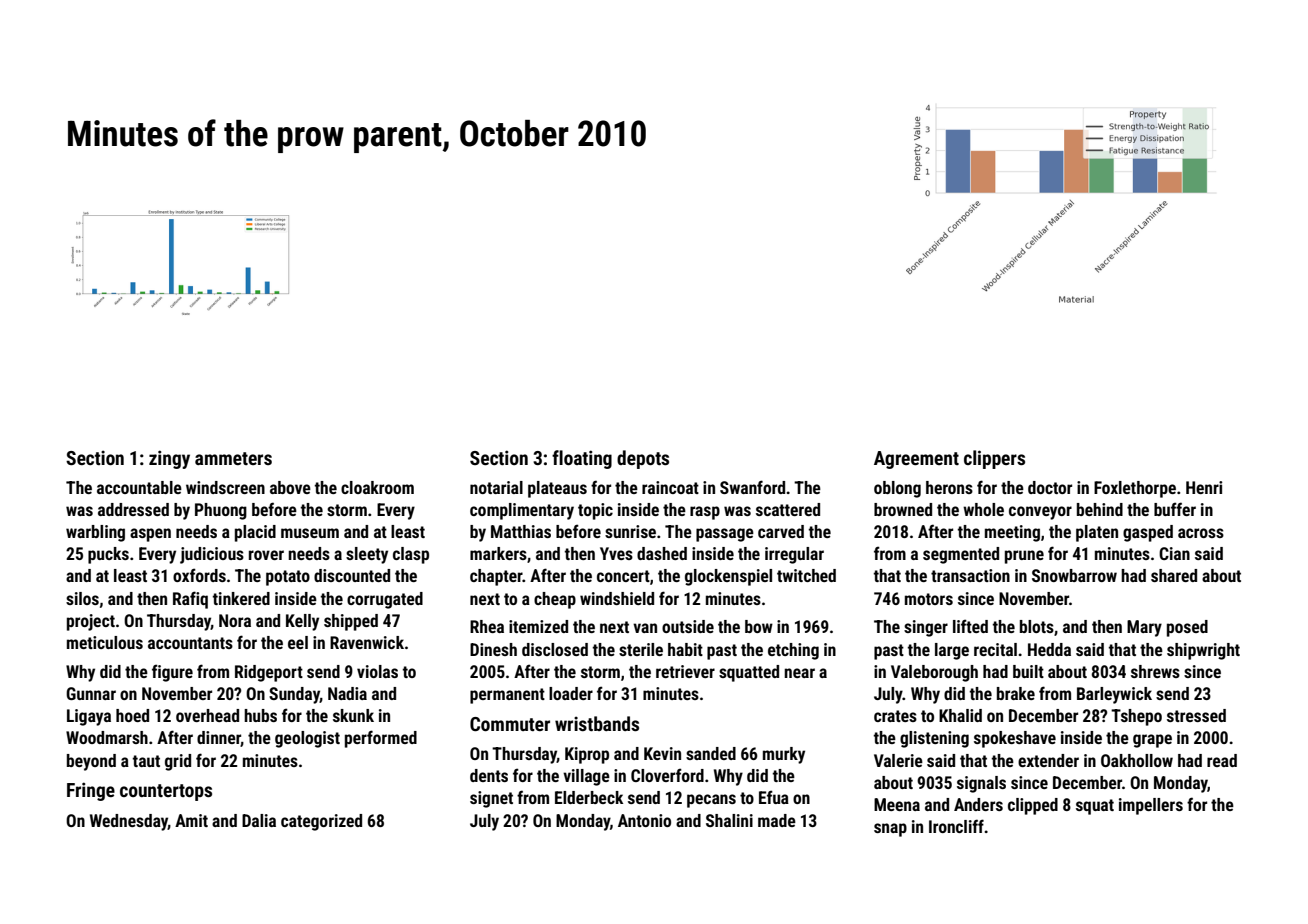 This screenshot has width=1308, height=924. What do you see at coordinates (916, 460) in the screenshot?
I see `Agreement` at bounding box center [916, 460].
